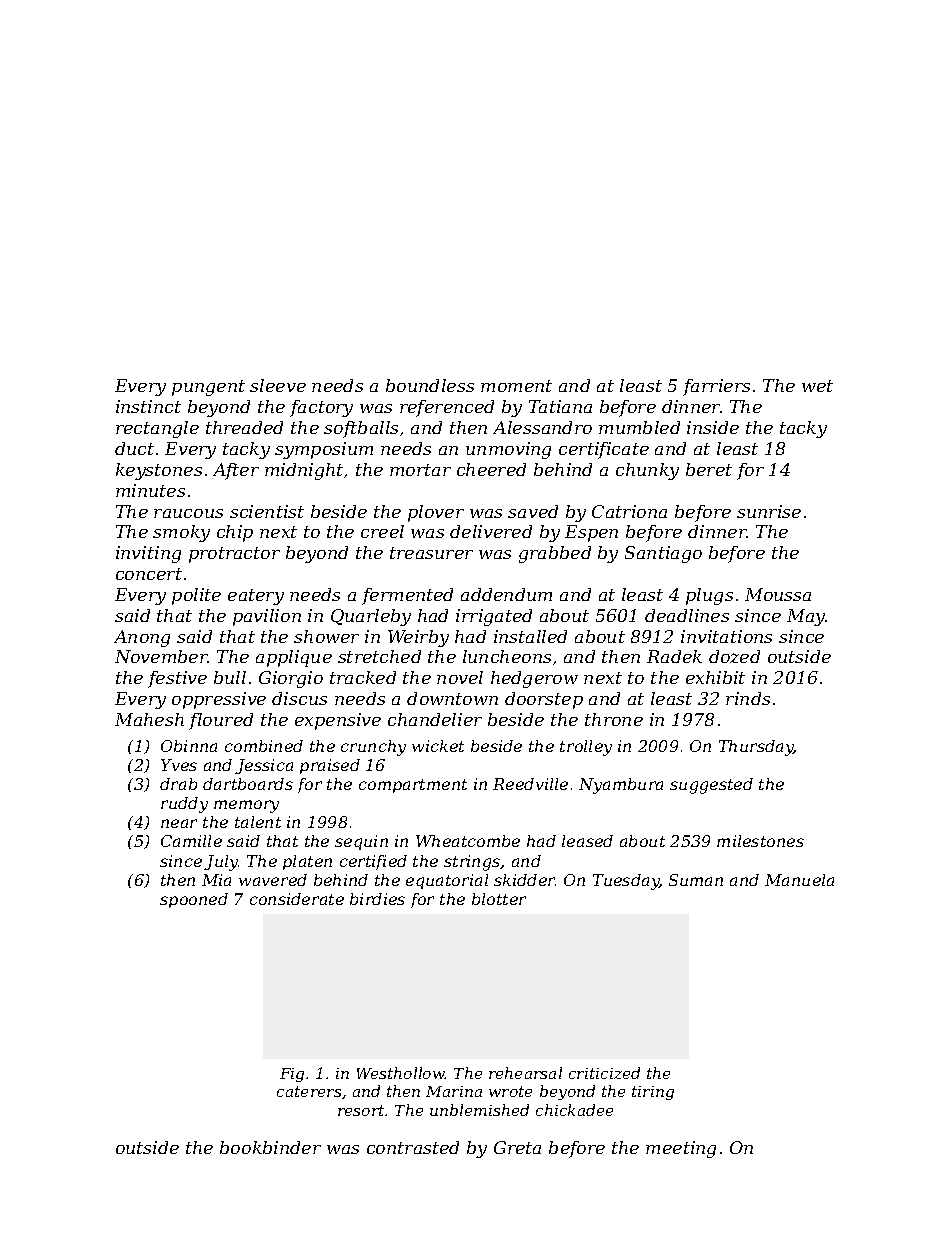 This screenshot has width=952, height=1233. I want to click on discus, so click(299, 698).
